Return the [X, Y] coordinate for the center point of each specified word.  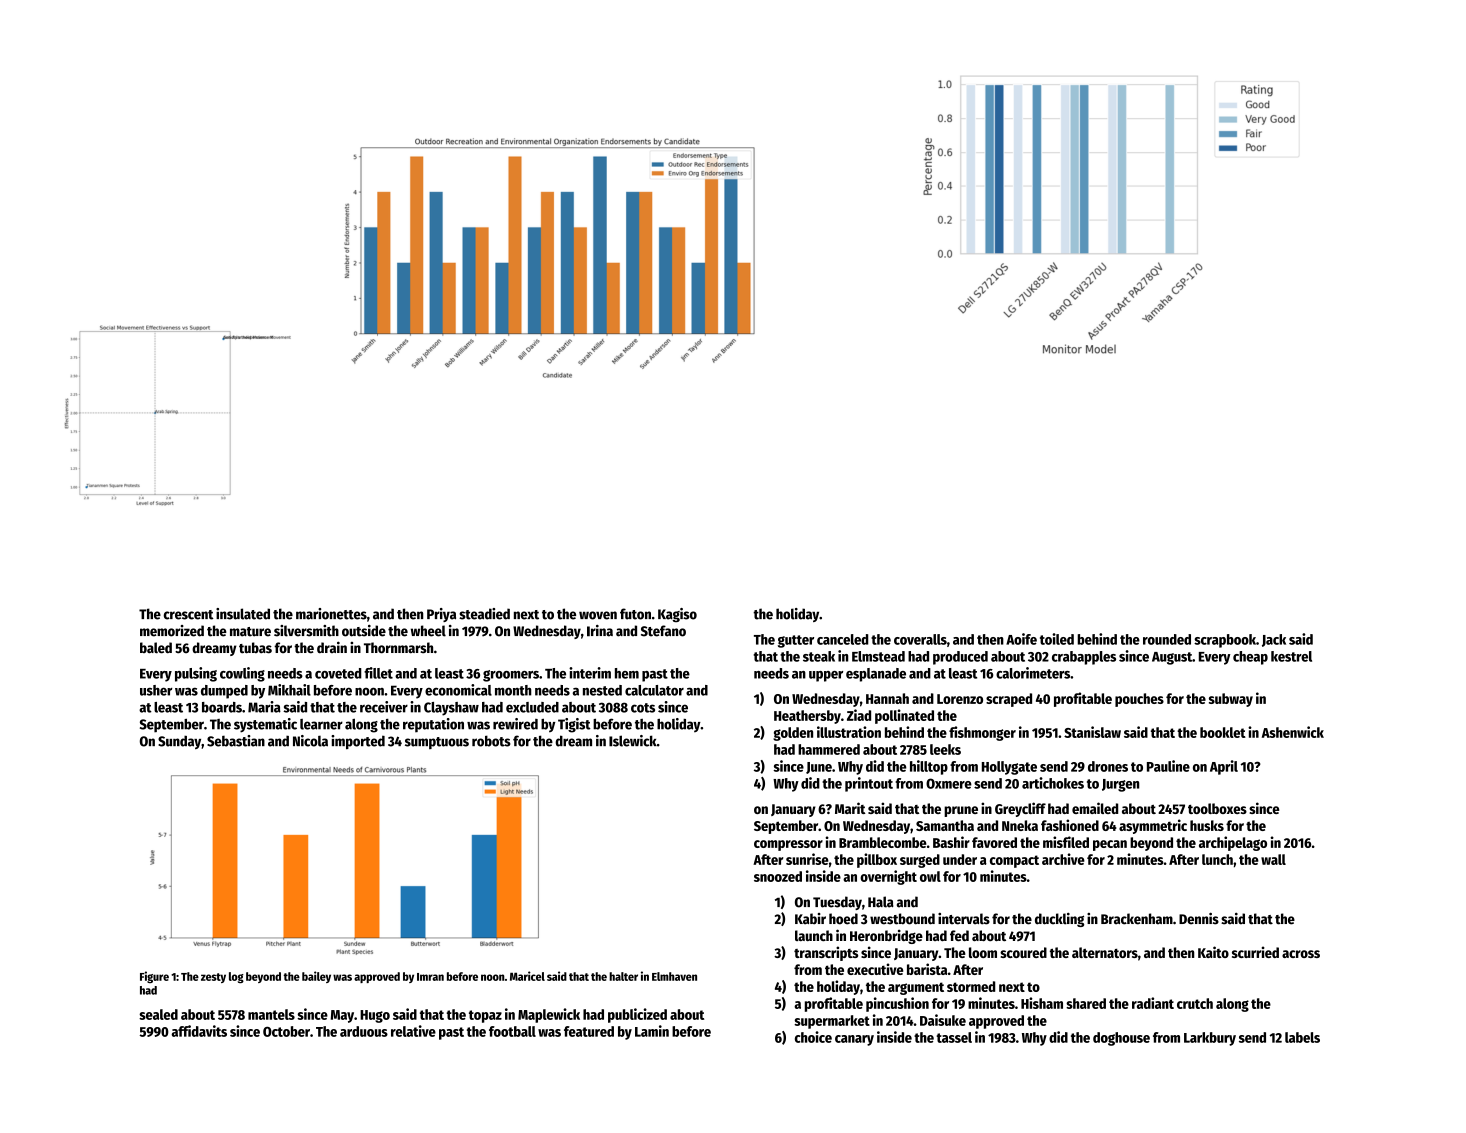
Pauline [1168, 766]
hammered [829, 749]
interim [590, 673]
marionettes [331, 614]
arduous [364, 1031]
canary [854, 1040]
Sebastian [236, 741]
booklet [1223, 732]
